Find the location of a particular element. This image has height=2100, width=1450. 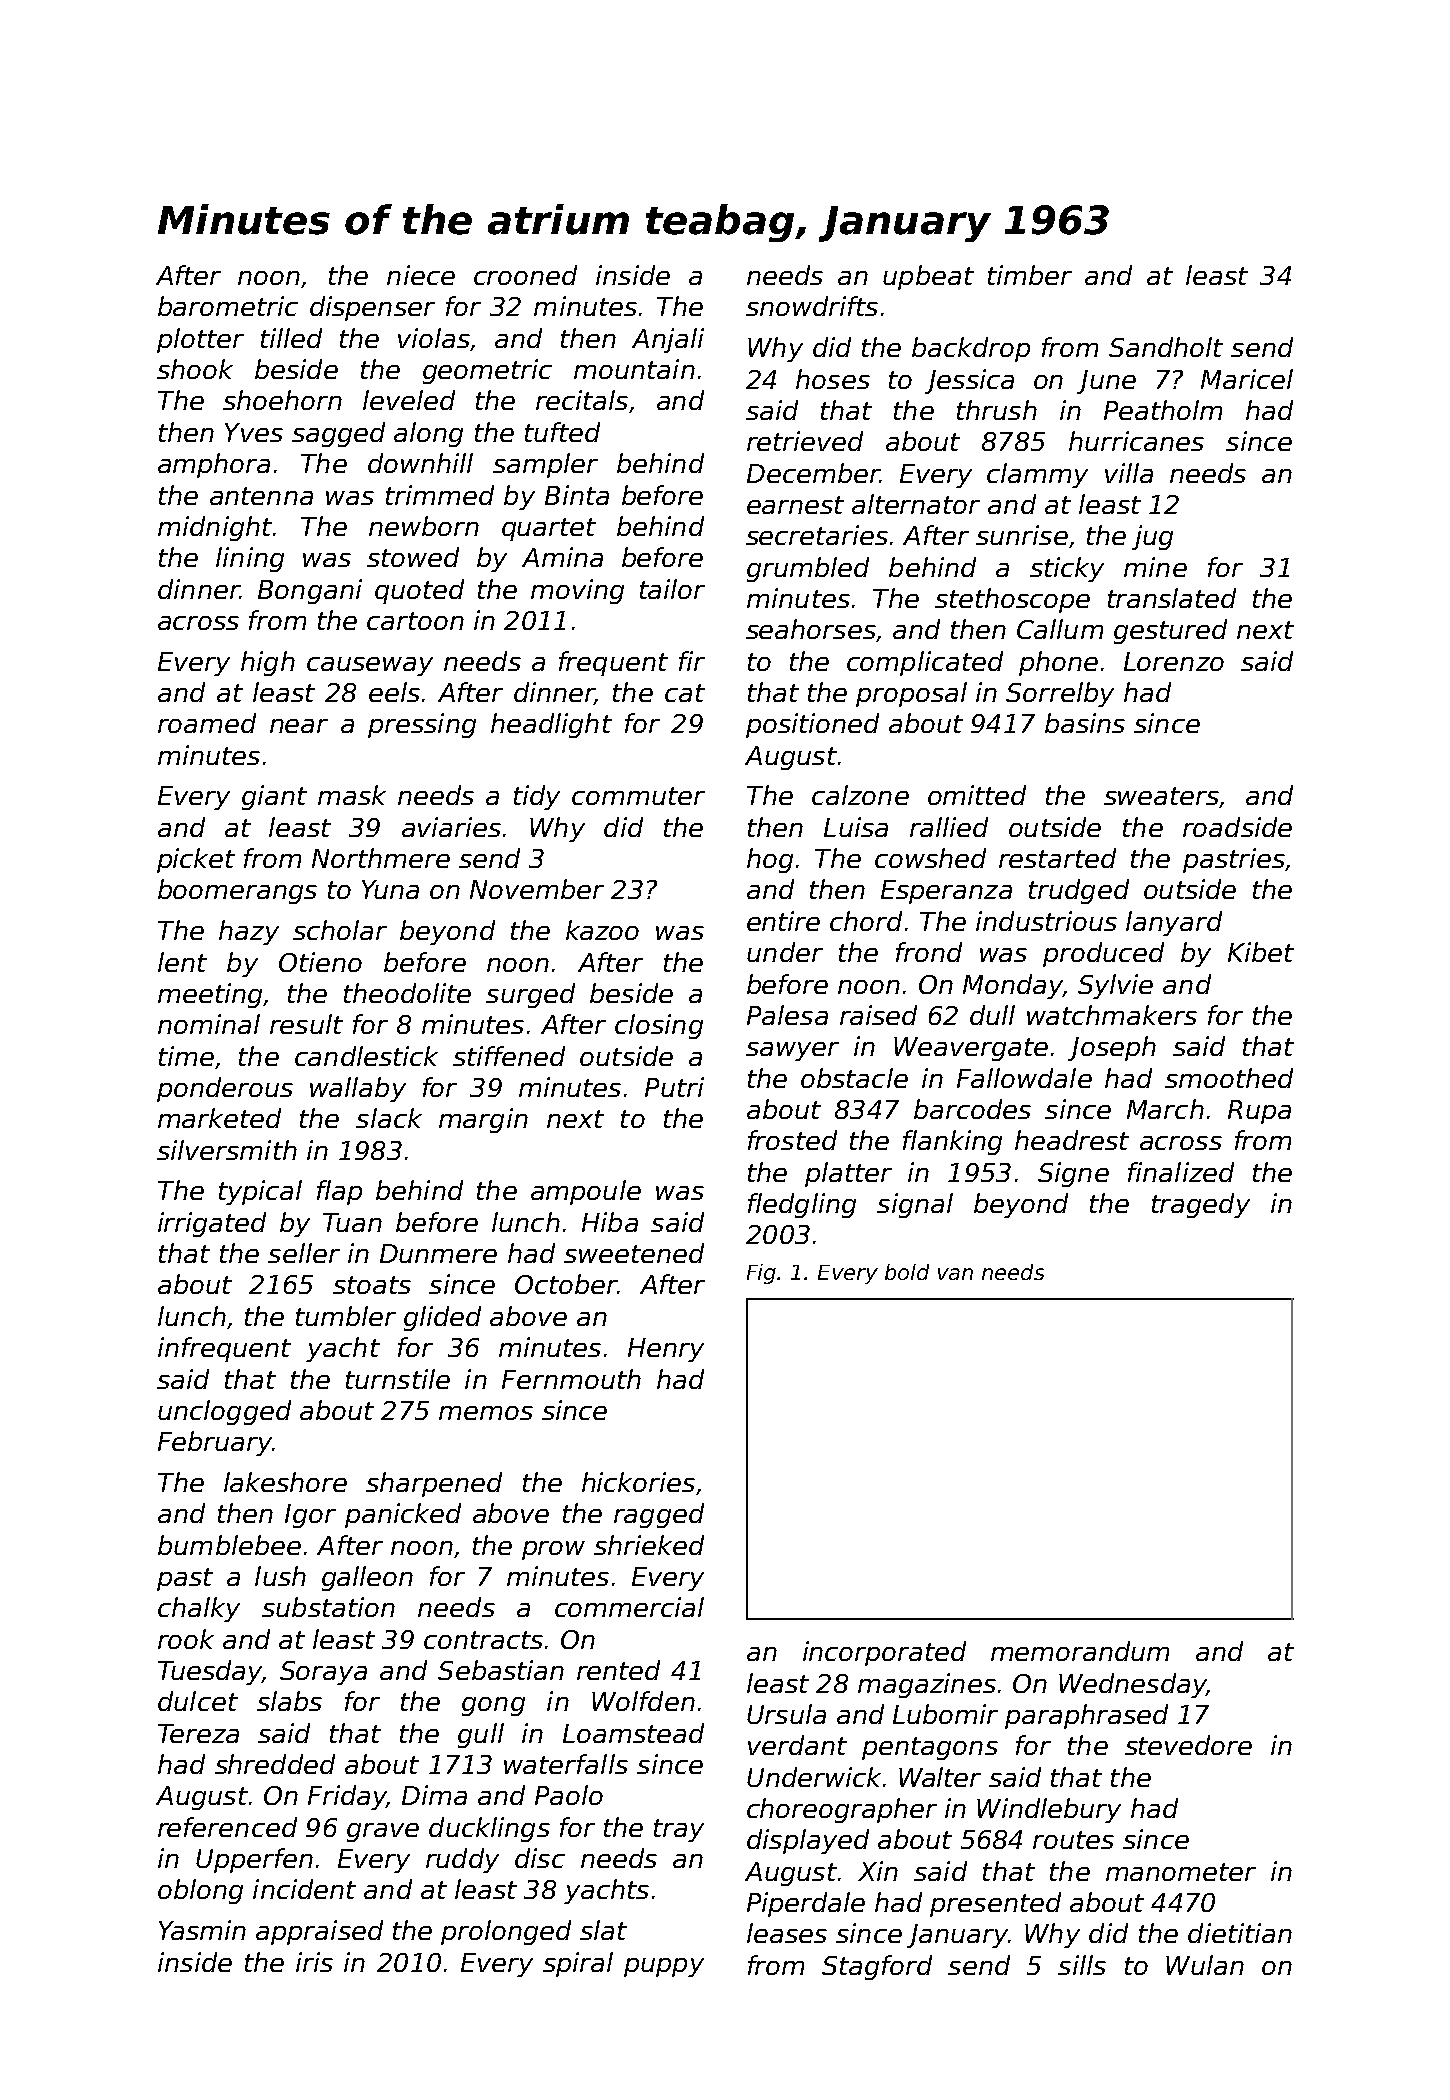

glided is located at coordinates (442, 1318).
